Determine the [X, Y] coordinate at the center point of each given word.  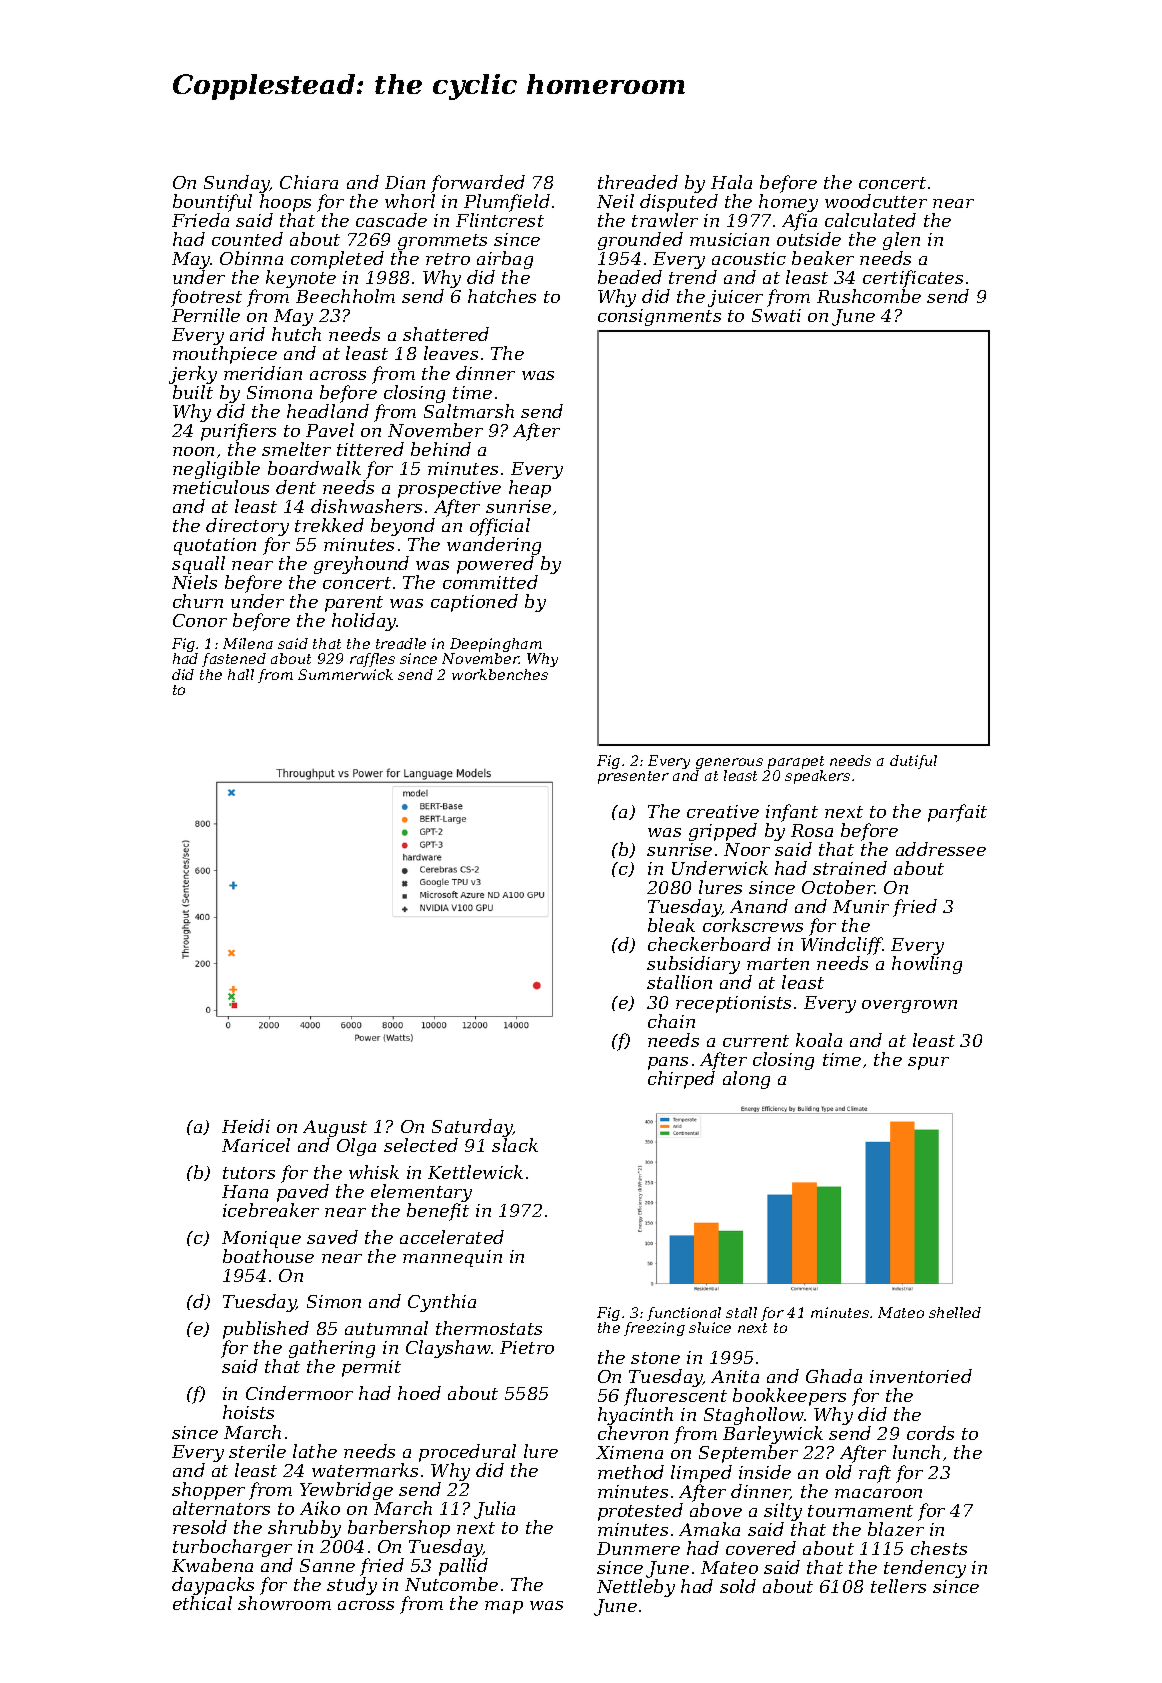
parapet [796, 762]
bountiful [212, 203]
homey [788, 203]
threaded [638, 182]
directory [247, 527]
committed [490, 582]
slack [515, 1145]
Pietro [527, 1347]
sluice [710, 1327]
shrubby [304, 1529]
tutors [249, 1173]
